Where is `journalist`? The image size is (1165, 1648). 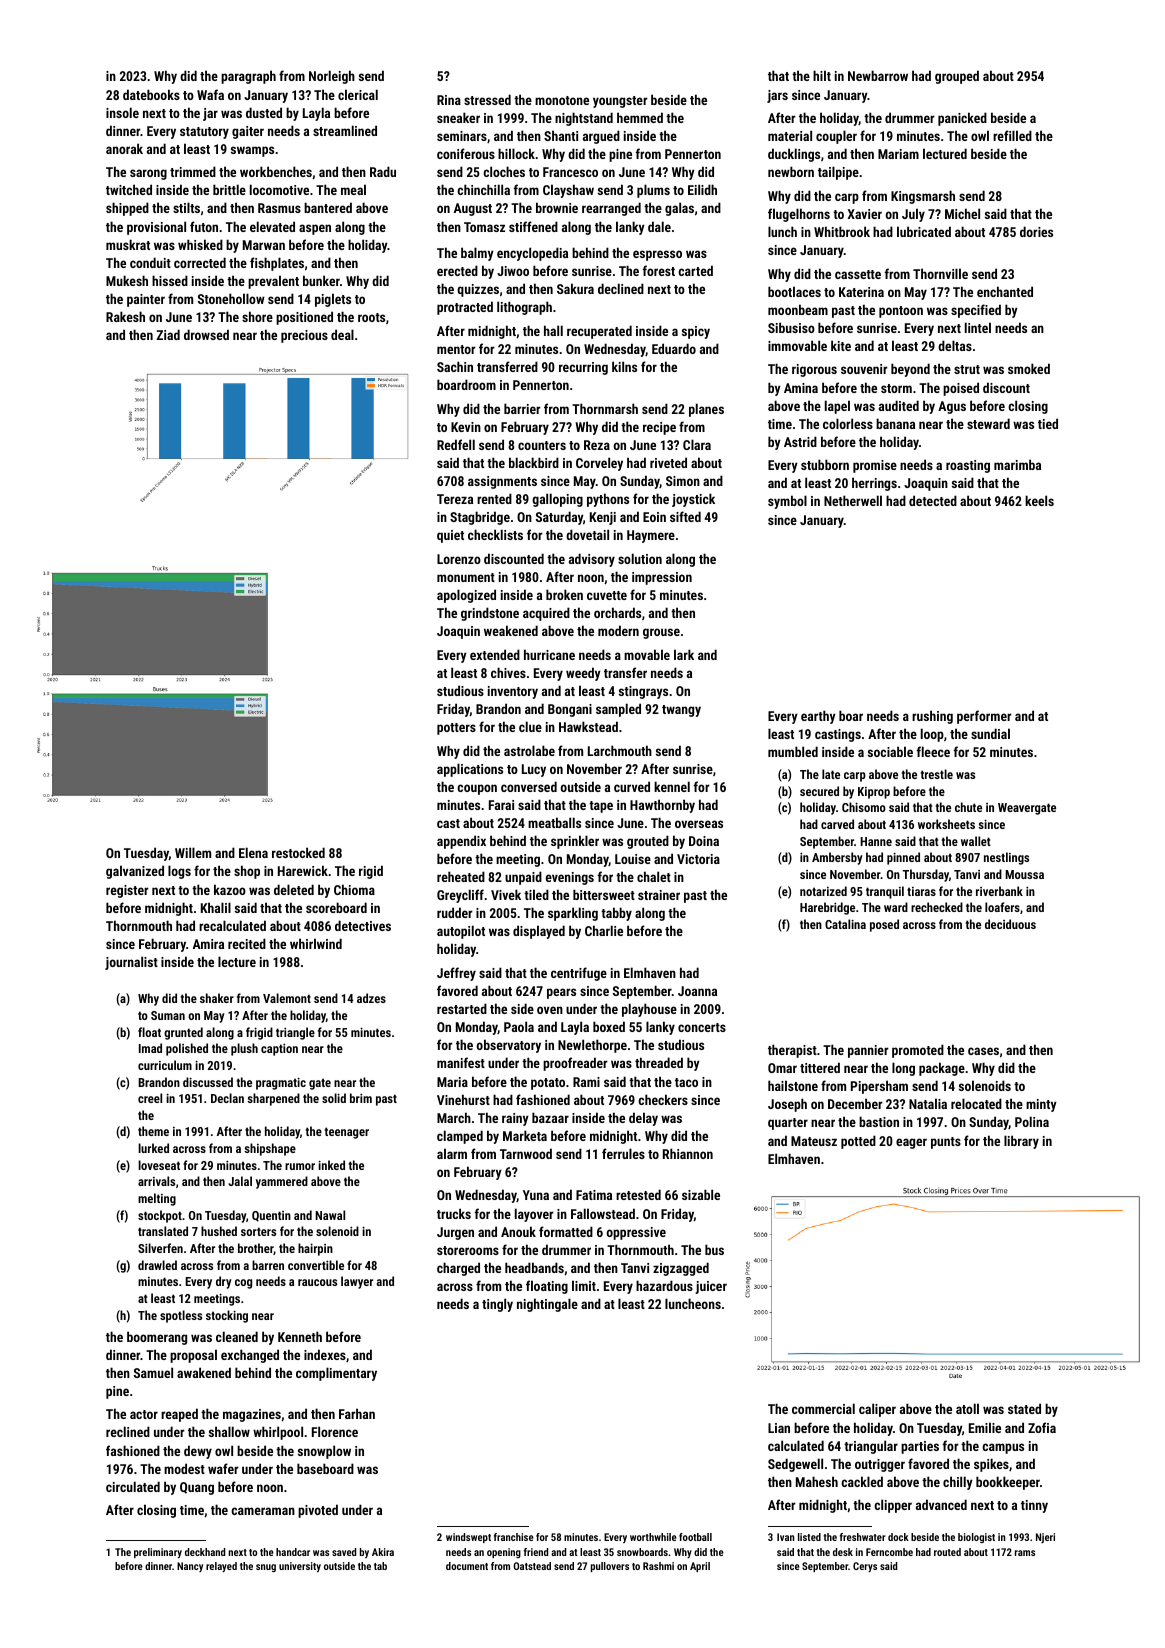
journalist is located at coordinates (131, 963).
